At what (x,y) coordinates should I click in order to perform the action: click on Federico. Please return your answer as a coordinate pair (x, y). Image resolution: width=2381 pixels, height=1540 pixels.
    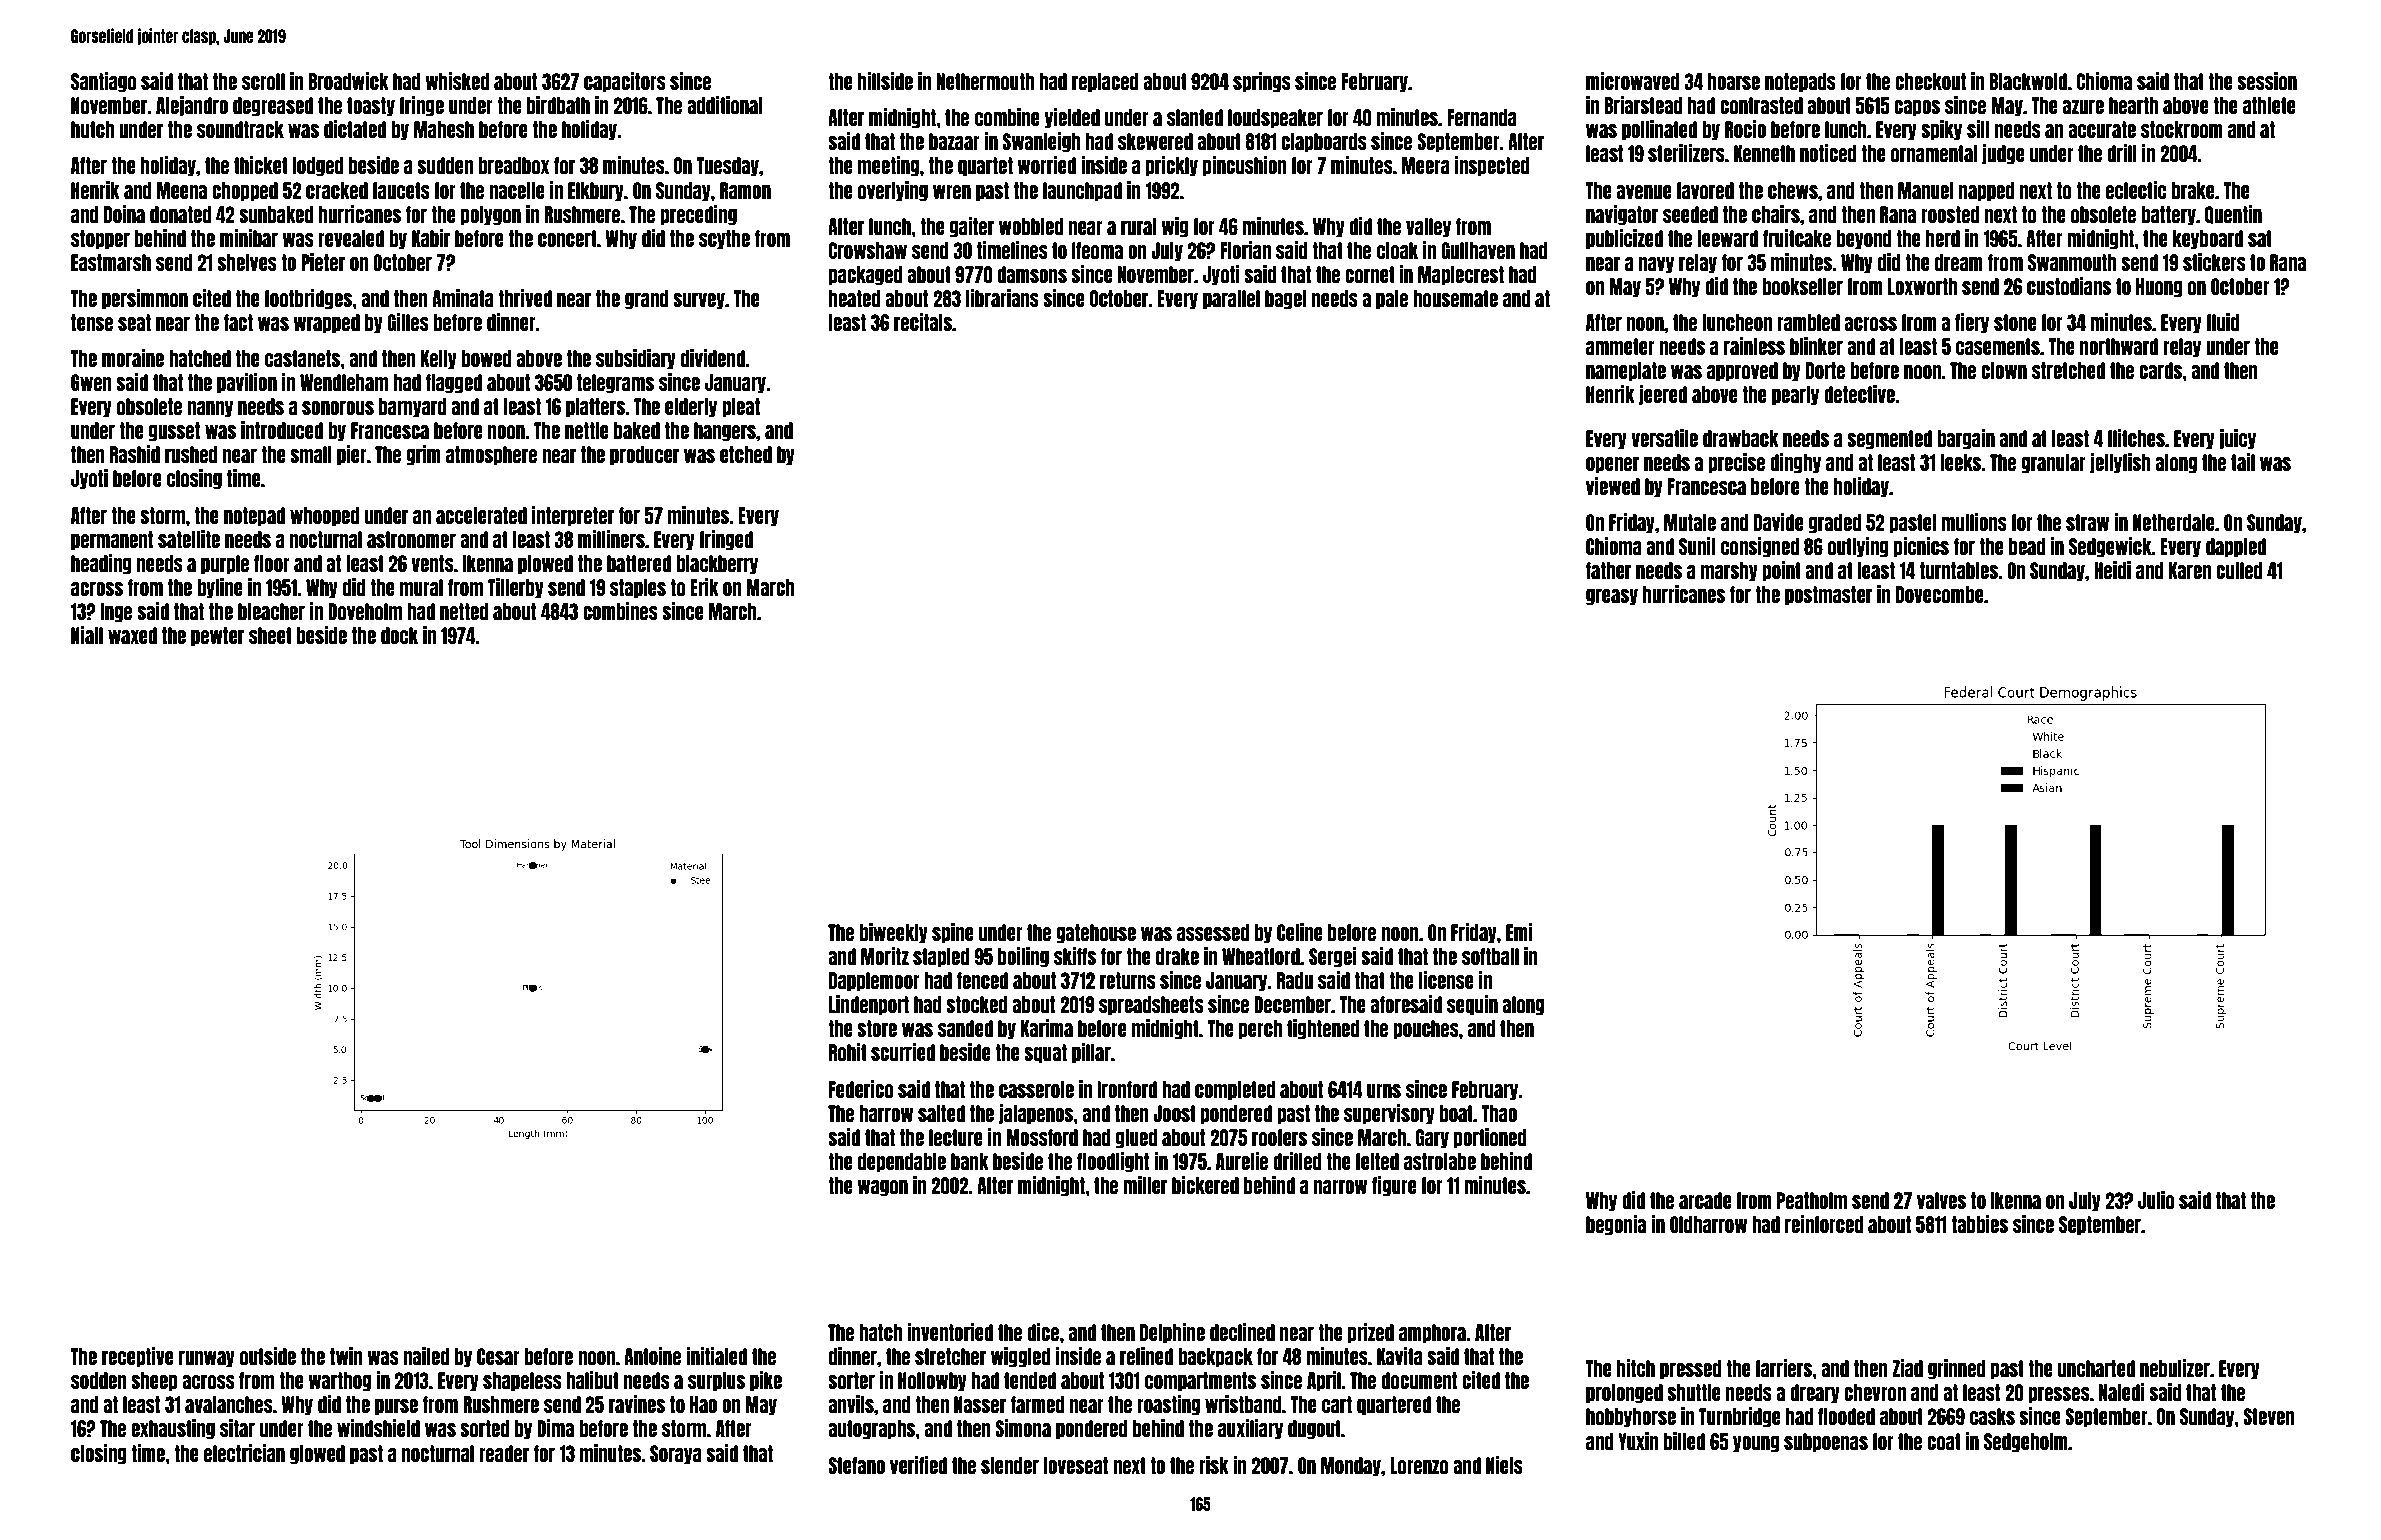
    Looking at the image, I should click on (861, 1089).
